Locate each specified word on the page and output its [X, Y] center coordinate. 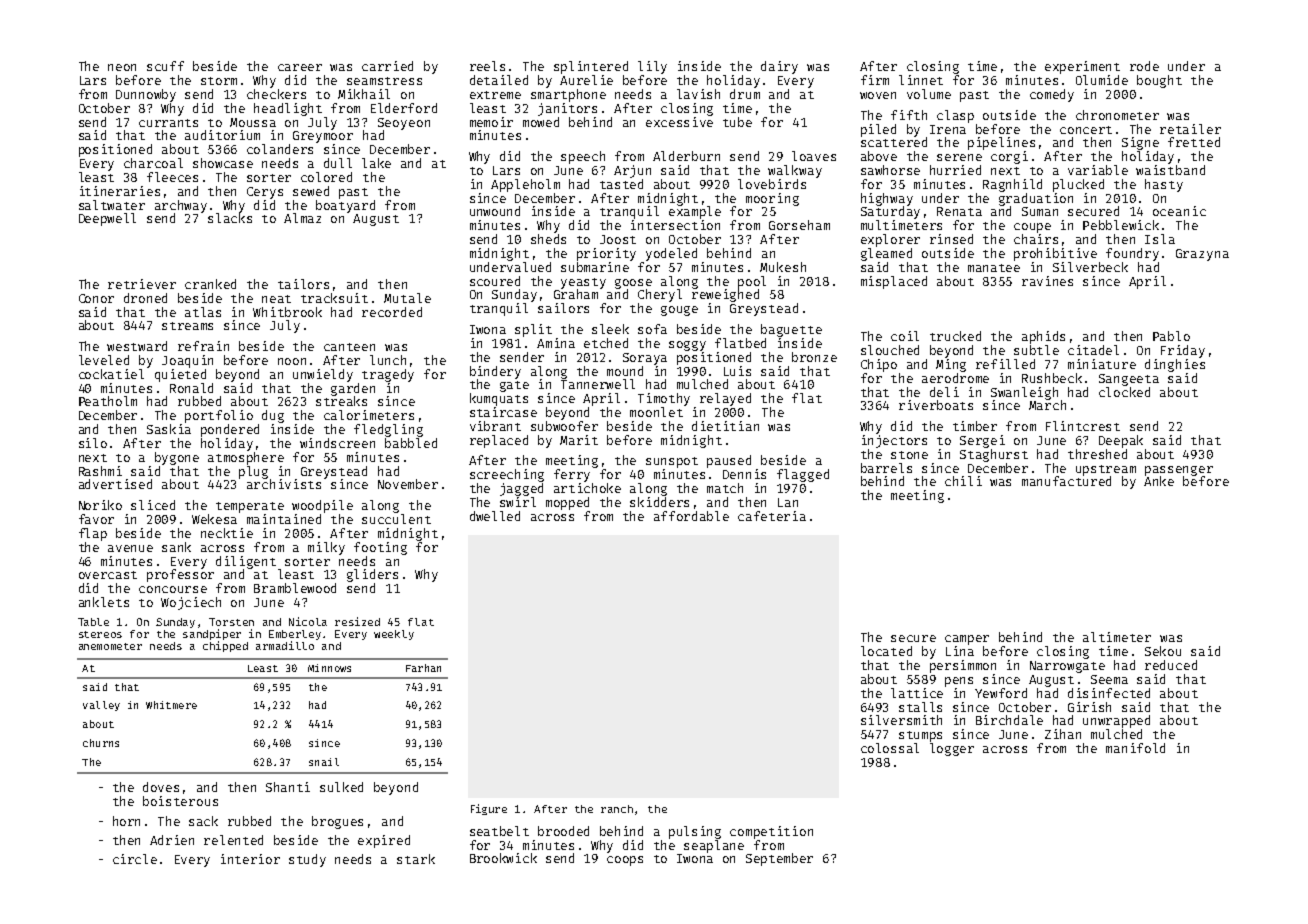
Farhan [423, 668]
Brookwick [503, 858]
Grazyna [1202, 255]
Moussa [253, 122]
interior [250, 859]
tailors [303, 284]
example [695, 212]
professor [180, 575]
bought [1159, 81]
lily [652, 67]
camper [967, 640]
